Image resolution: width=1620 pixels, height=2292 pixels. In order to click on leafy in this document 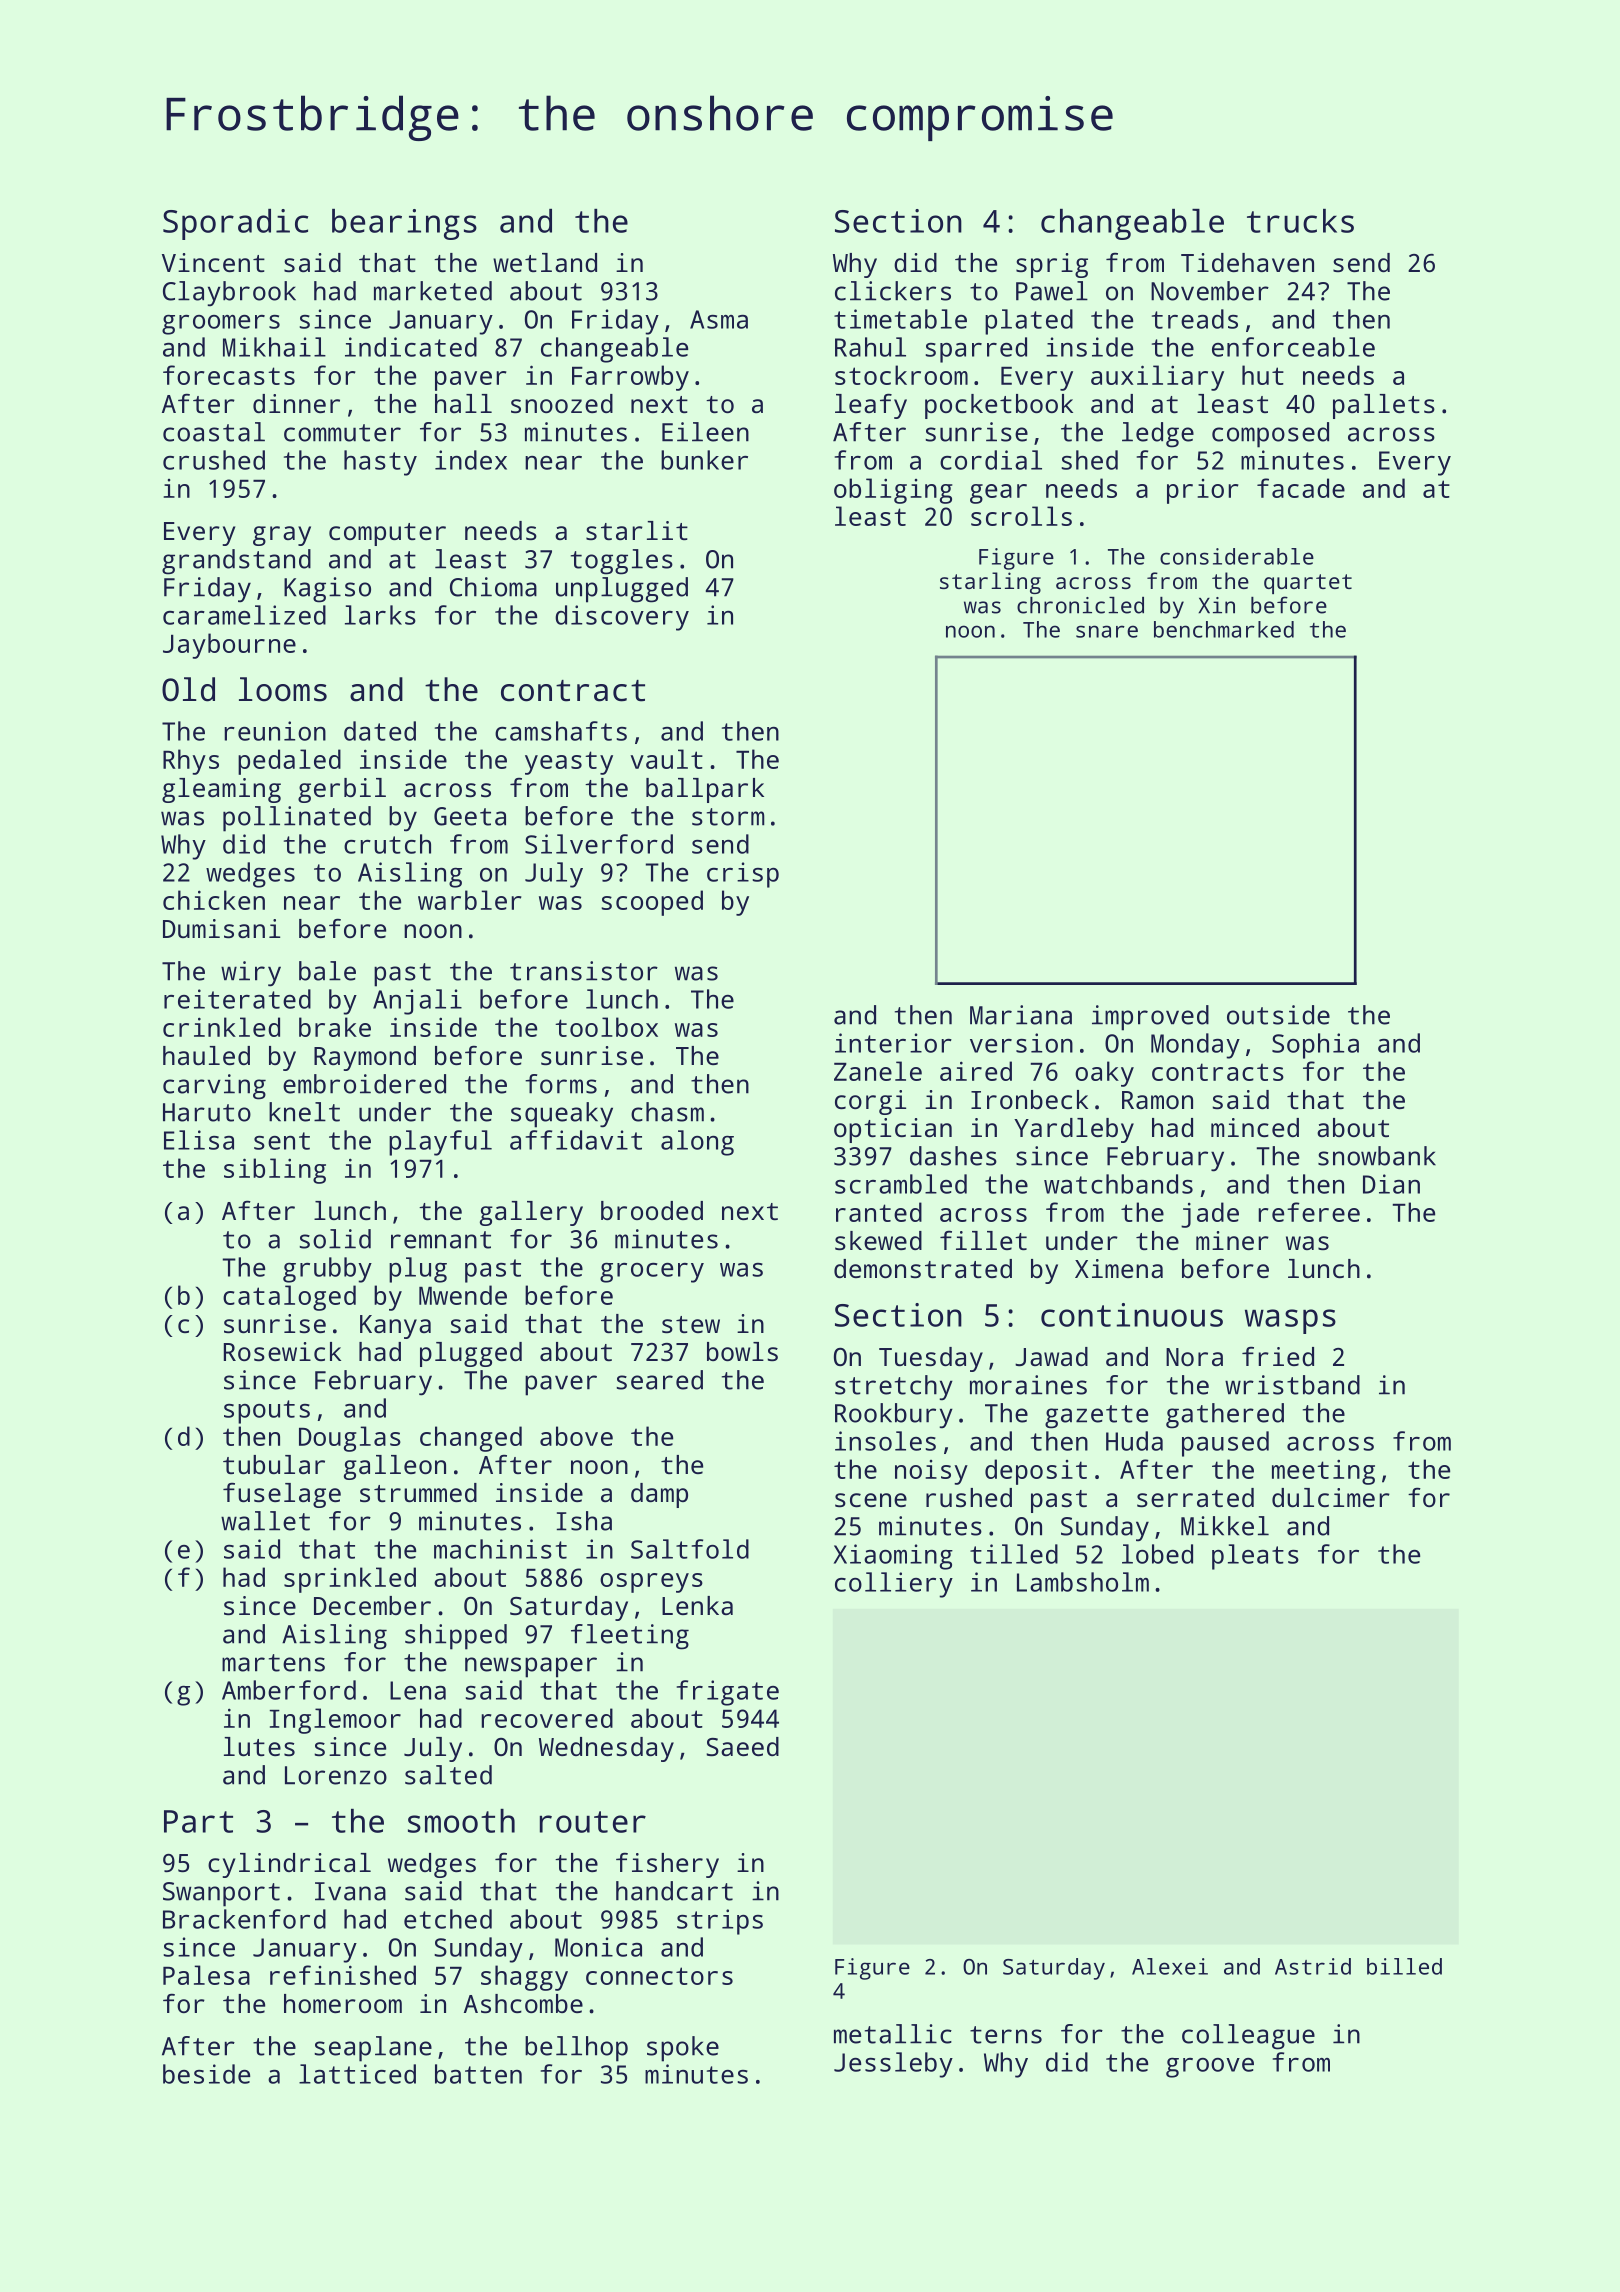, I will do `click(871, 406)`.
